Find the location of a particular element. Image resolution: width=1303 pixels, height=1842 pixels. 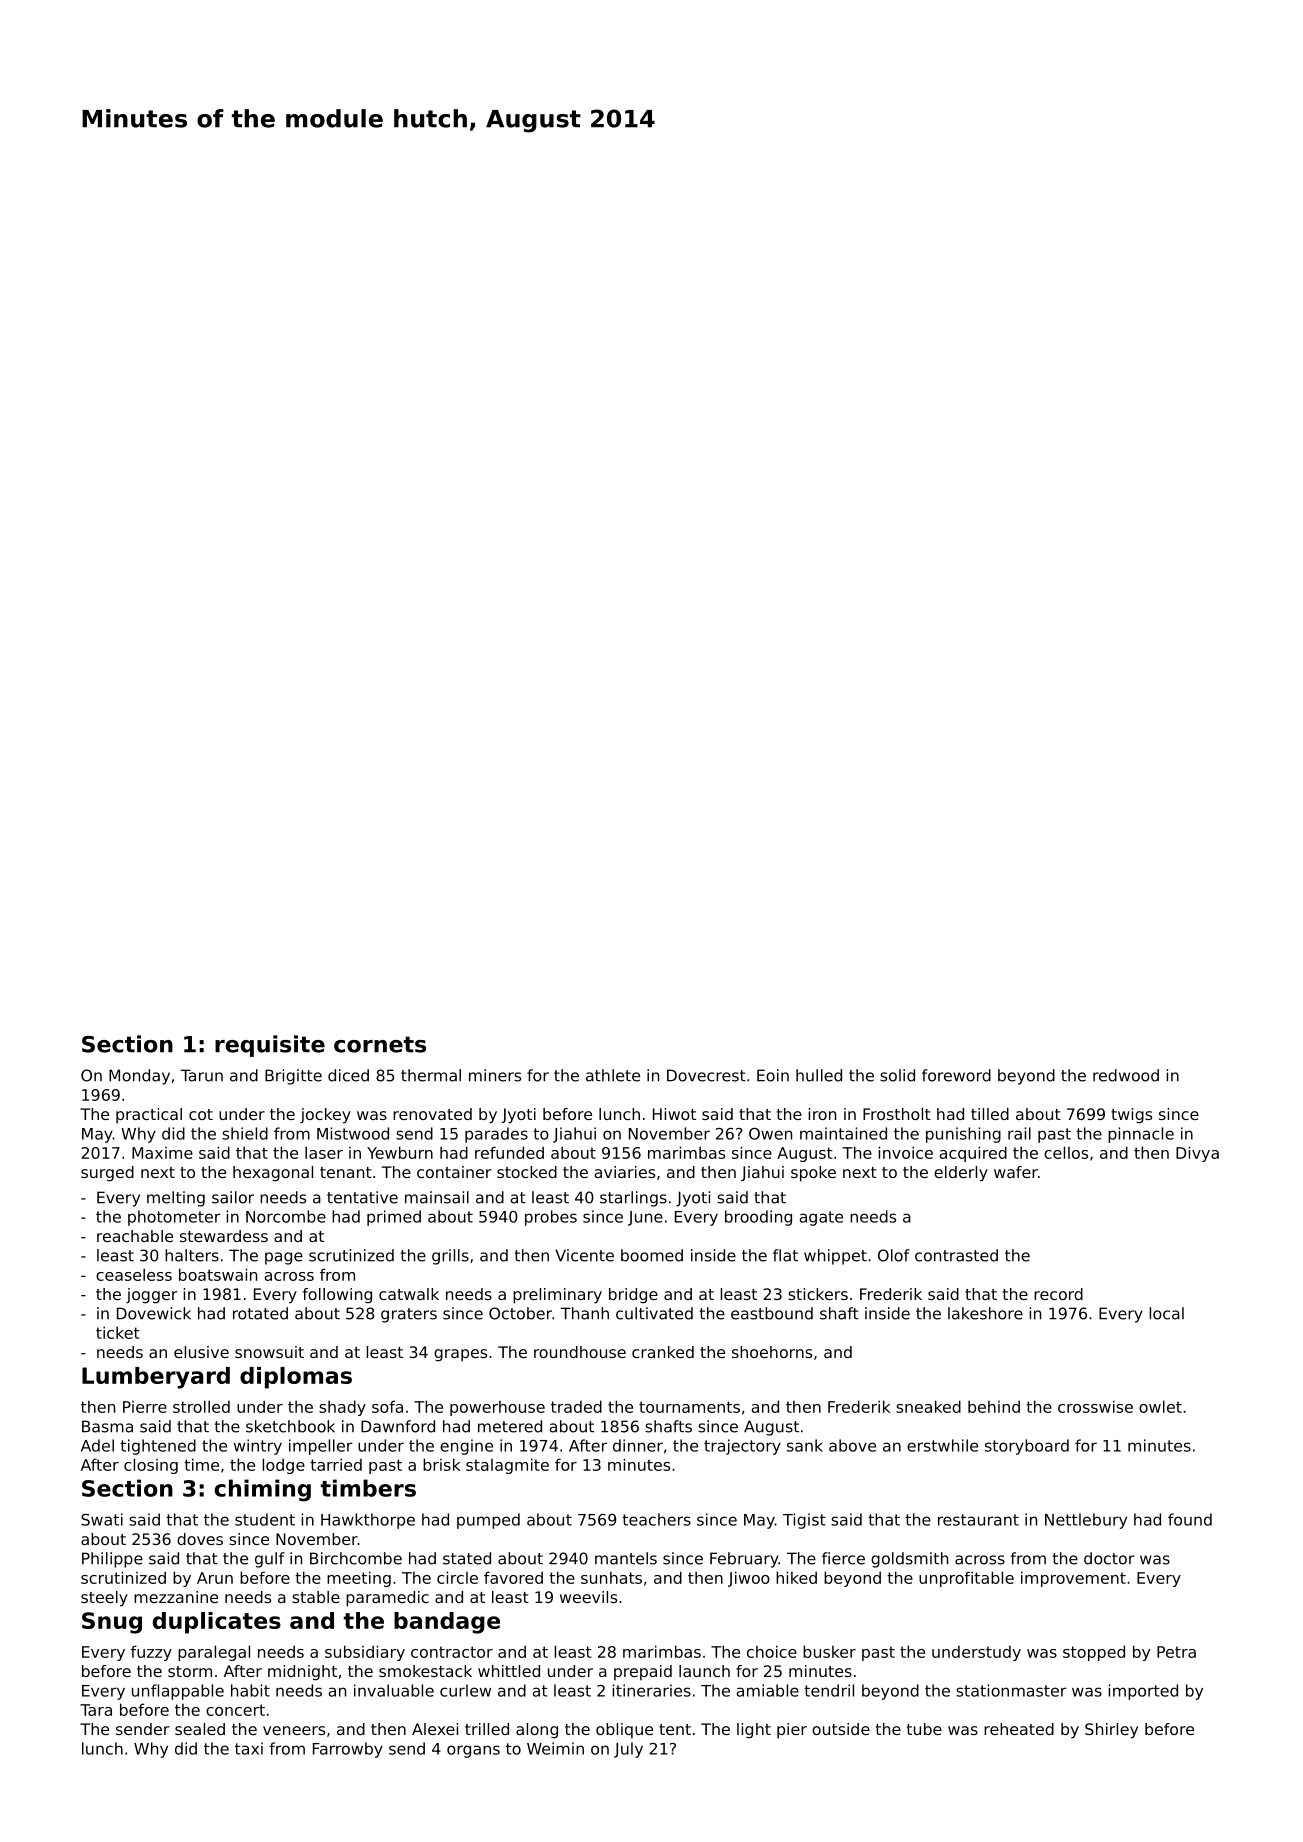

probes is located at coordinates (551, 1218).
